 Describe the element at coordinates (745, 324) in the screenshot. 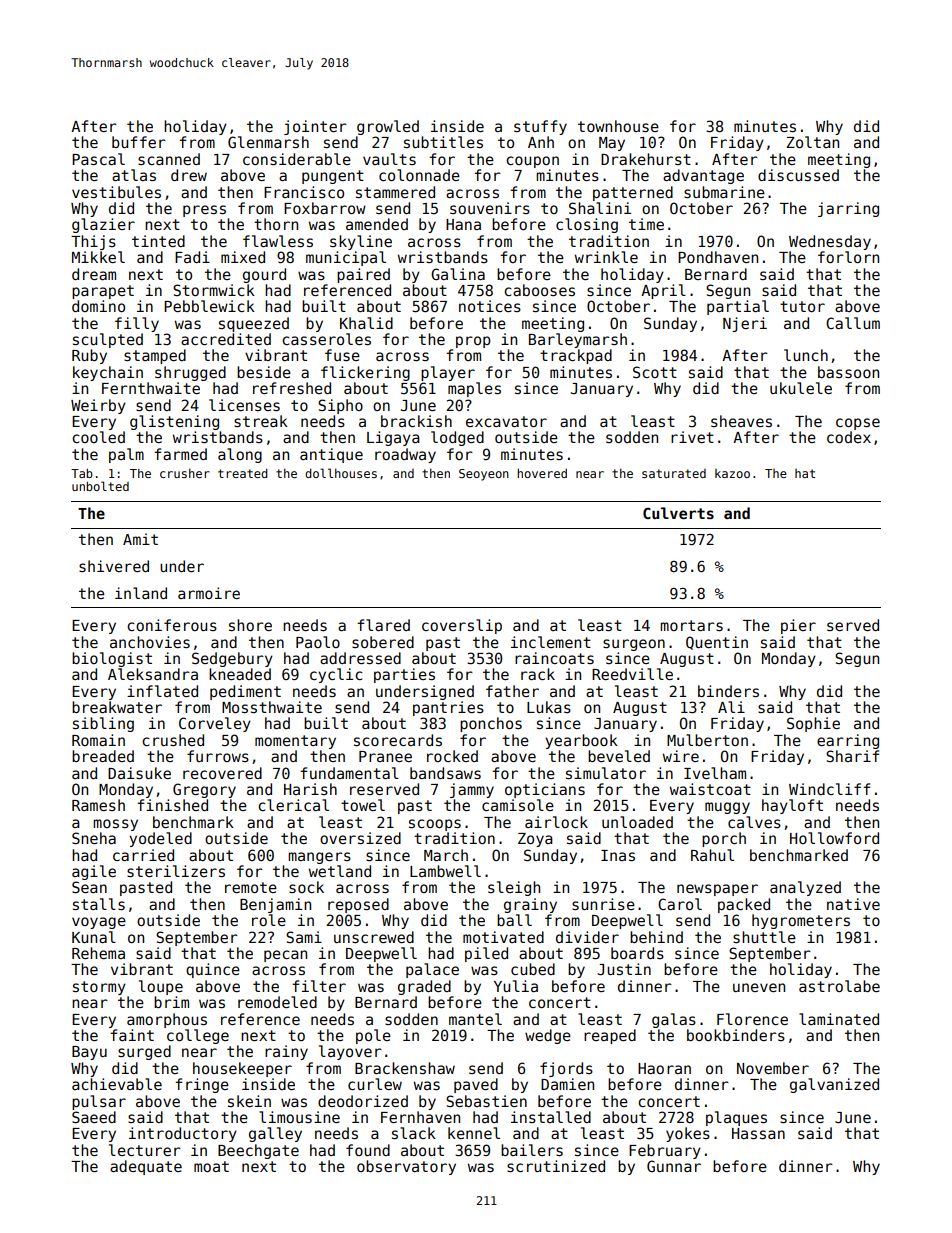

I see `Njeri` at that location.
